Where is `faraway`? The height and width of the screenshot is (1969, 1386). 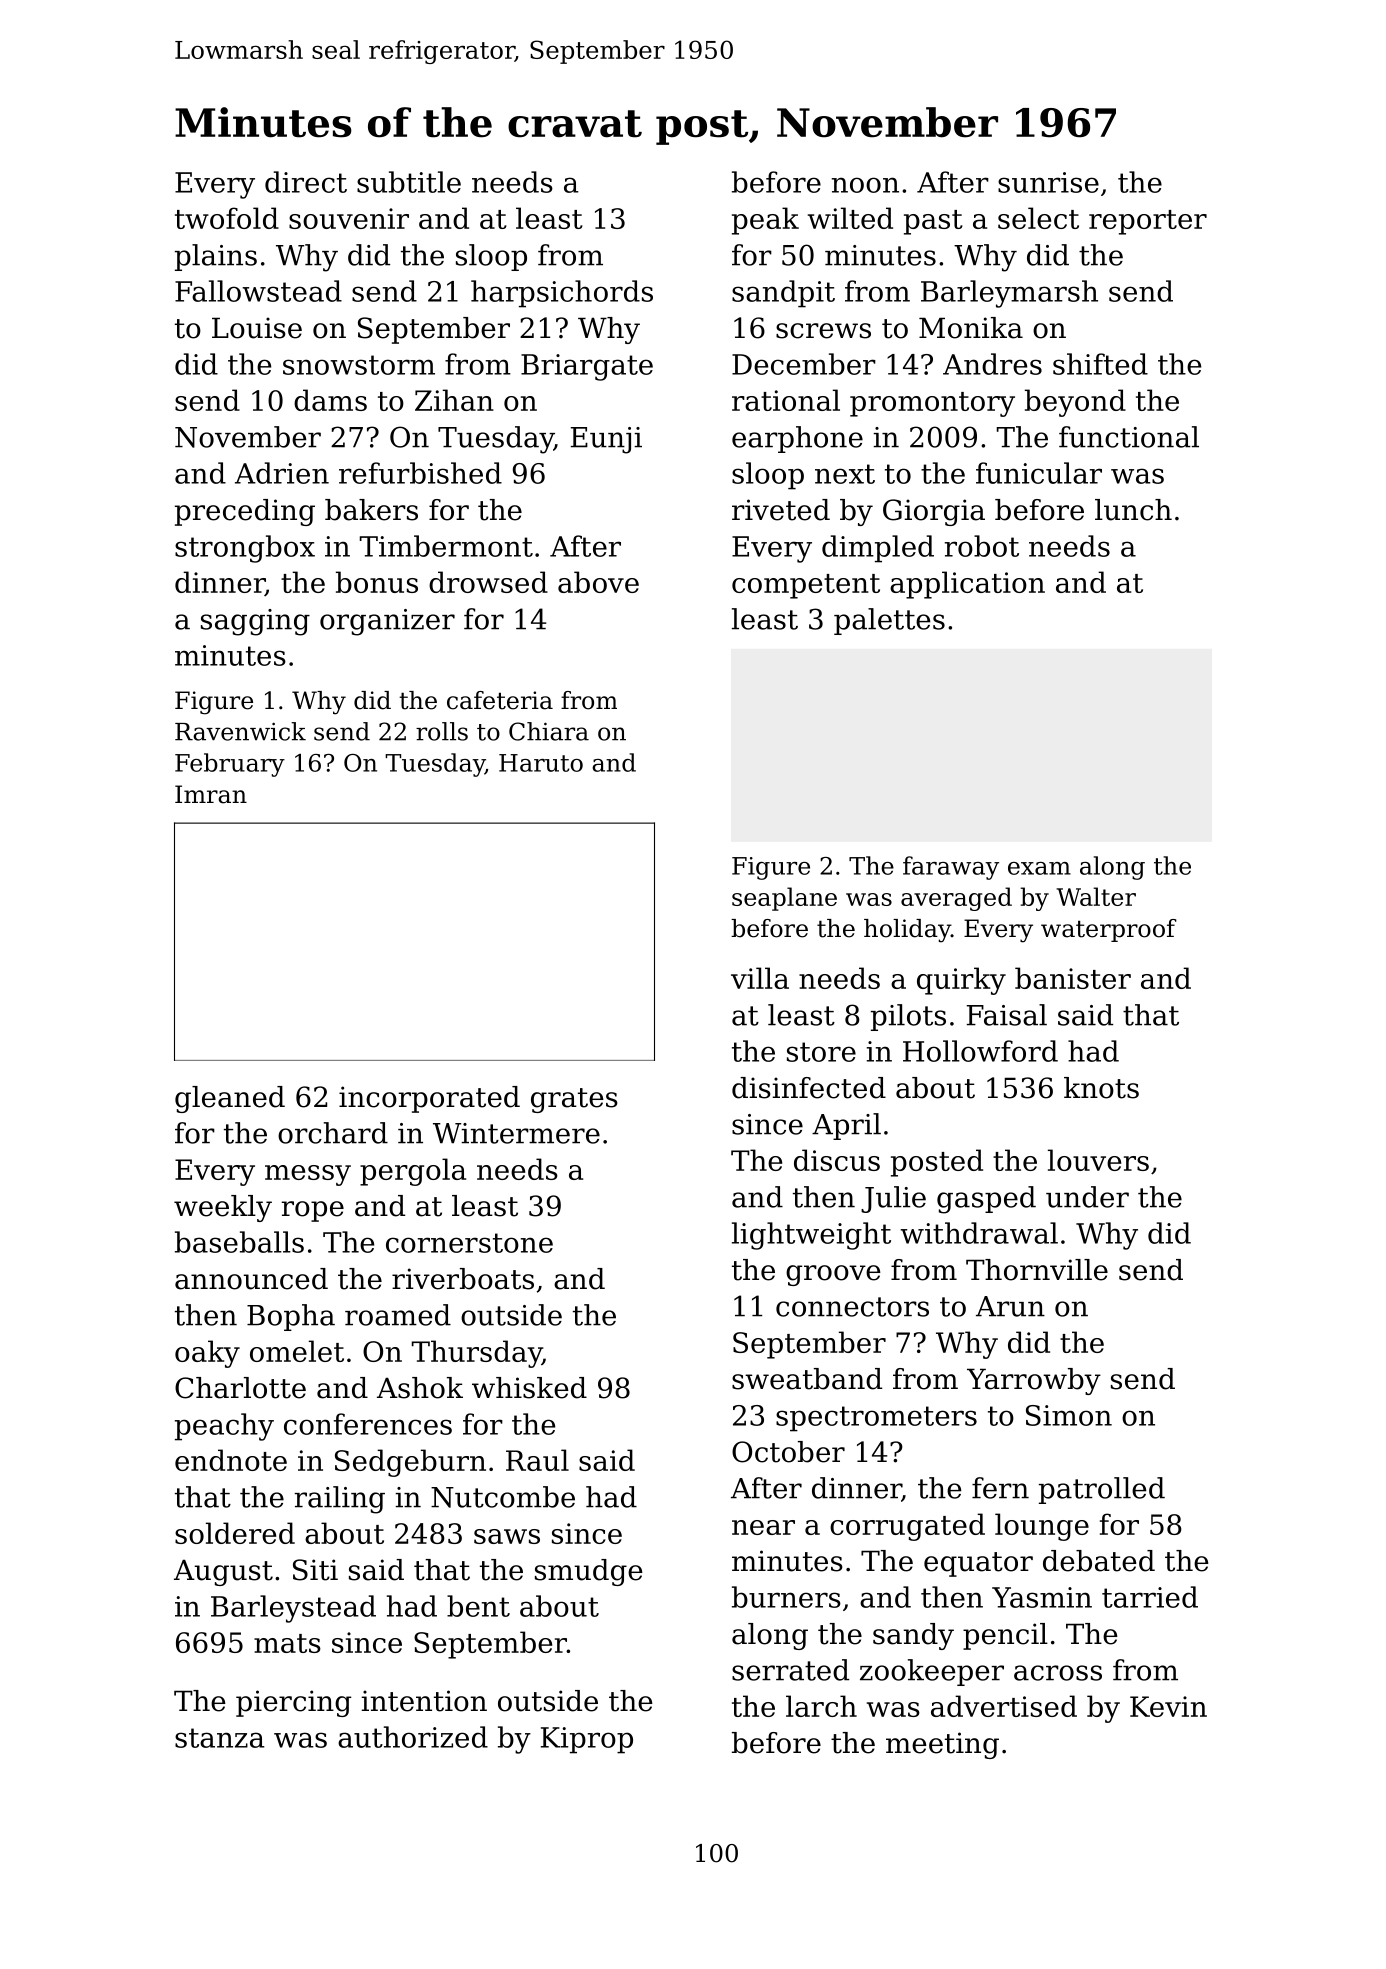
faraway is located at coordinates (951, 868).
